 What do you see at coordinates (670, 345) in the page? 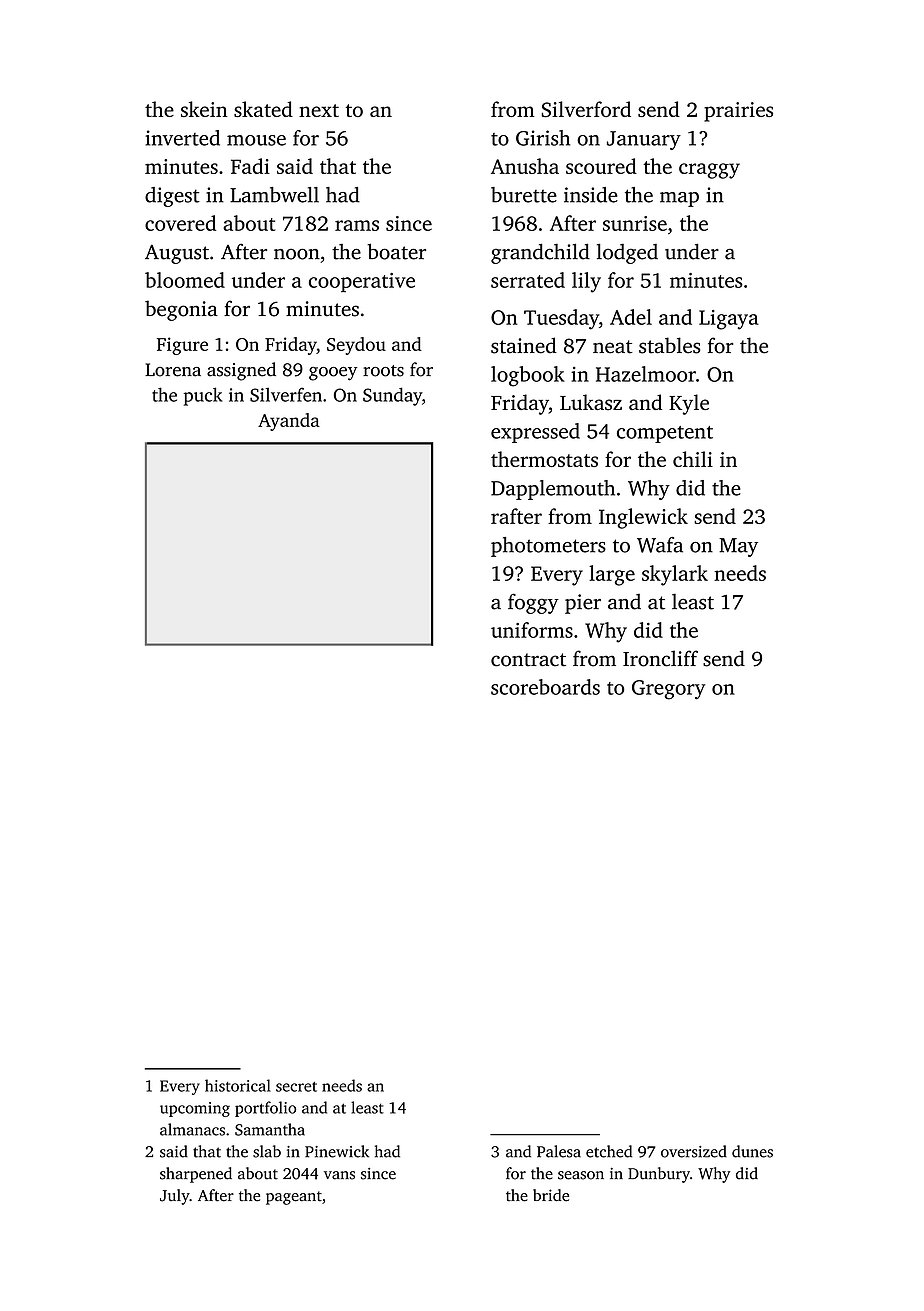
I see `stables` at bounding box center [670, 345].
